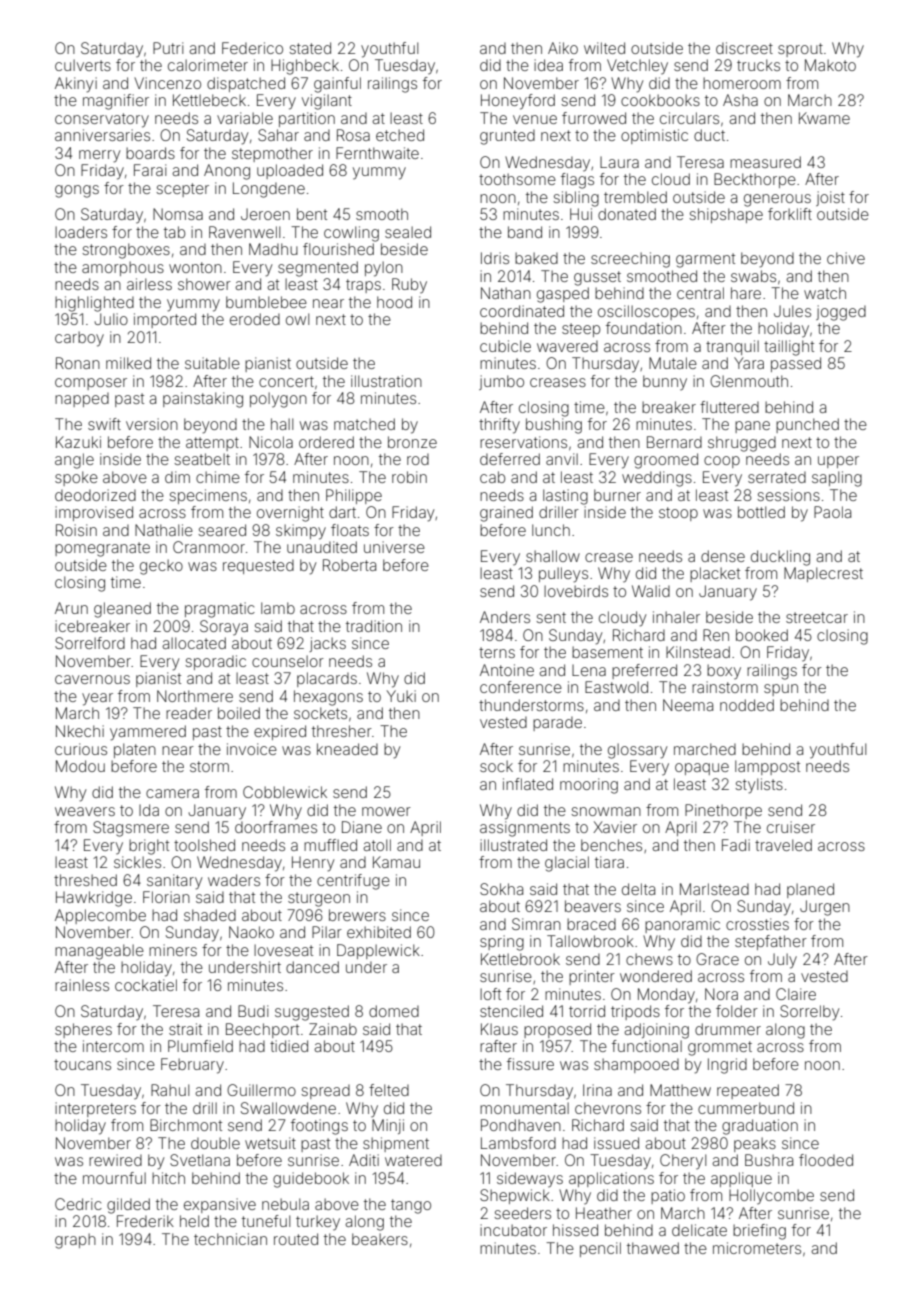 This screenshot has height=1308, width=924. Describe the element at coordinates (800, 50) in the screenshot. I see `sprout` at that location.
